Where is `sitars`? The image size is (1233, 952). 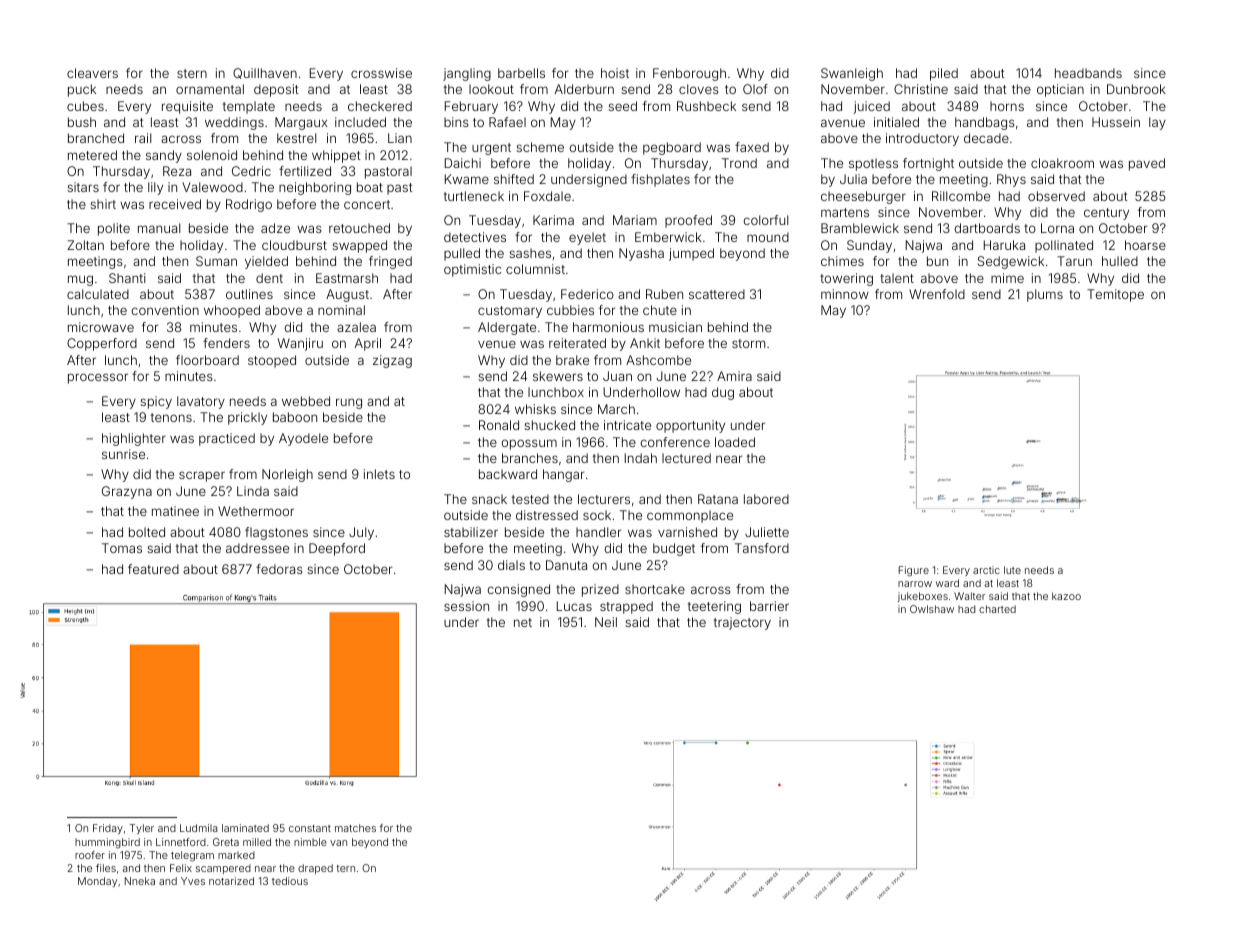
sitars is located at coordinates (83, 187).
